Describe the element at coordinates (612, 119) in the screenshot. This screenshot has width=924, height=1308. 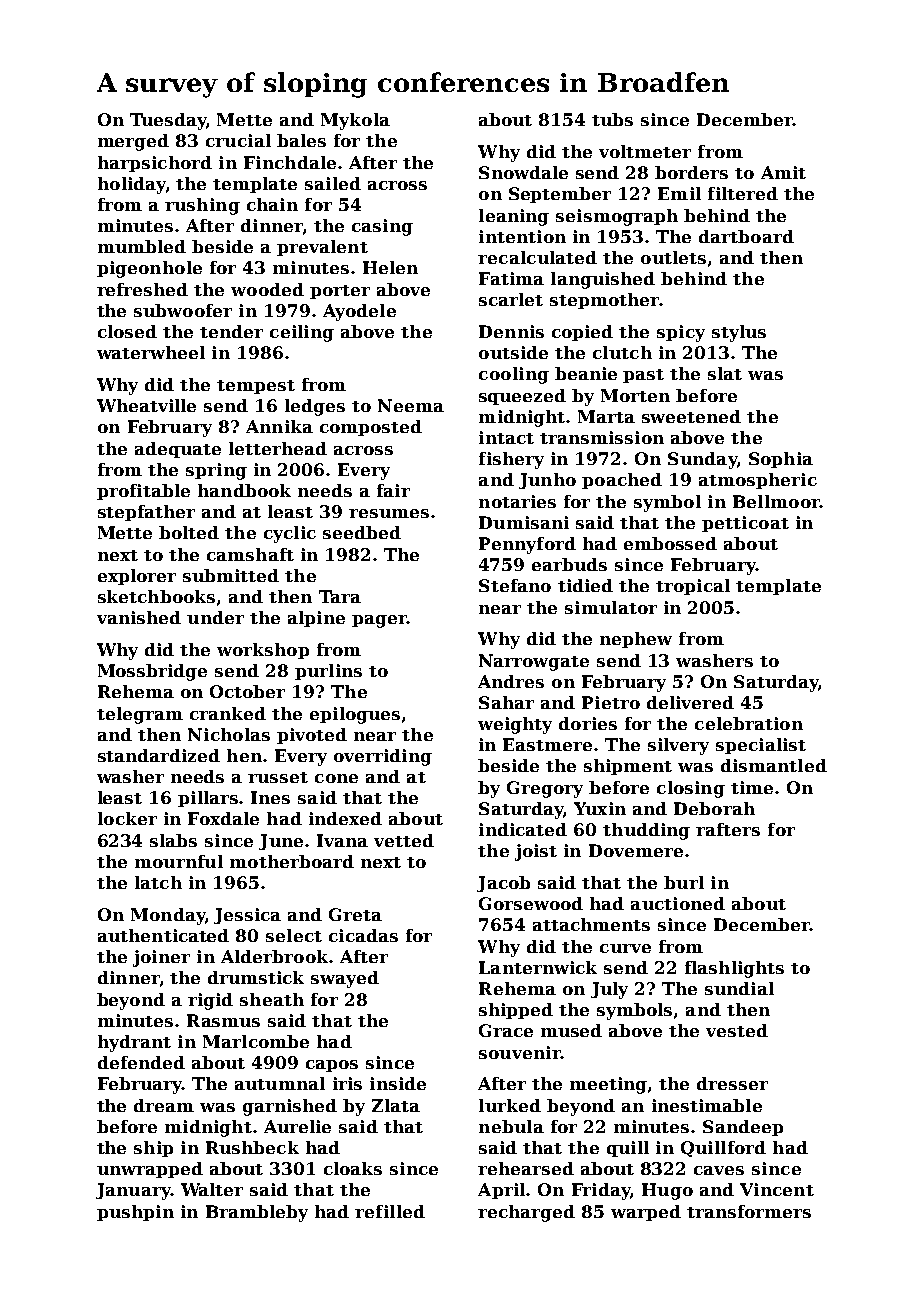
I see `tubs` at that location.
